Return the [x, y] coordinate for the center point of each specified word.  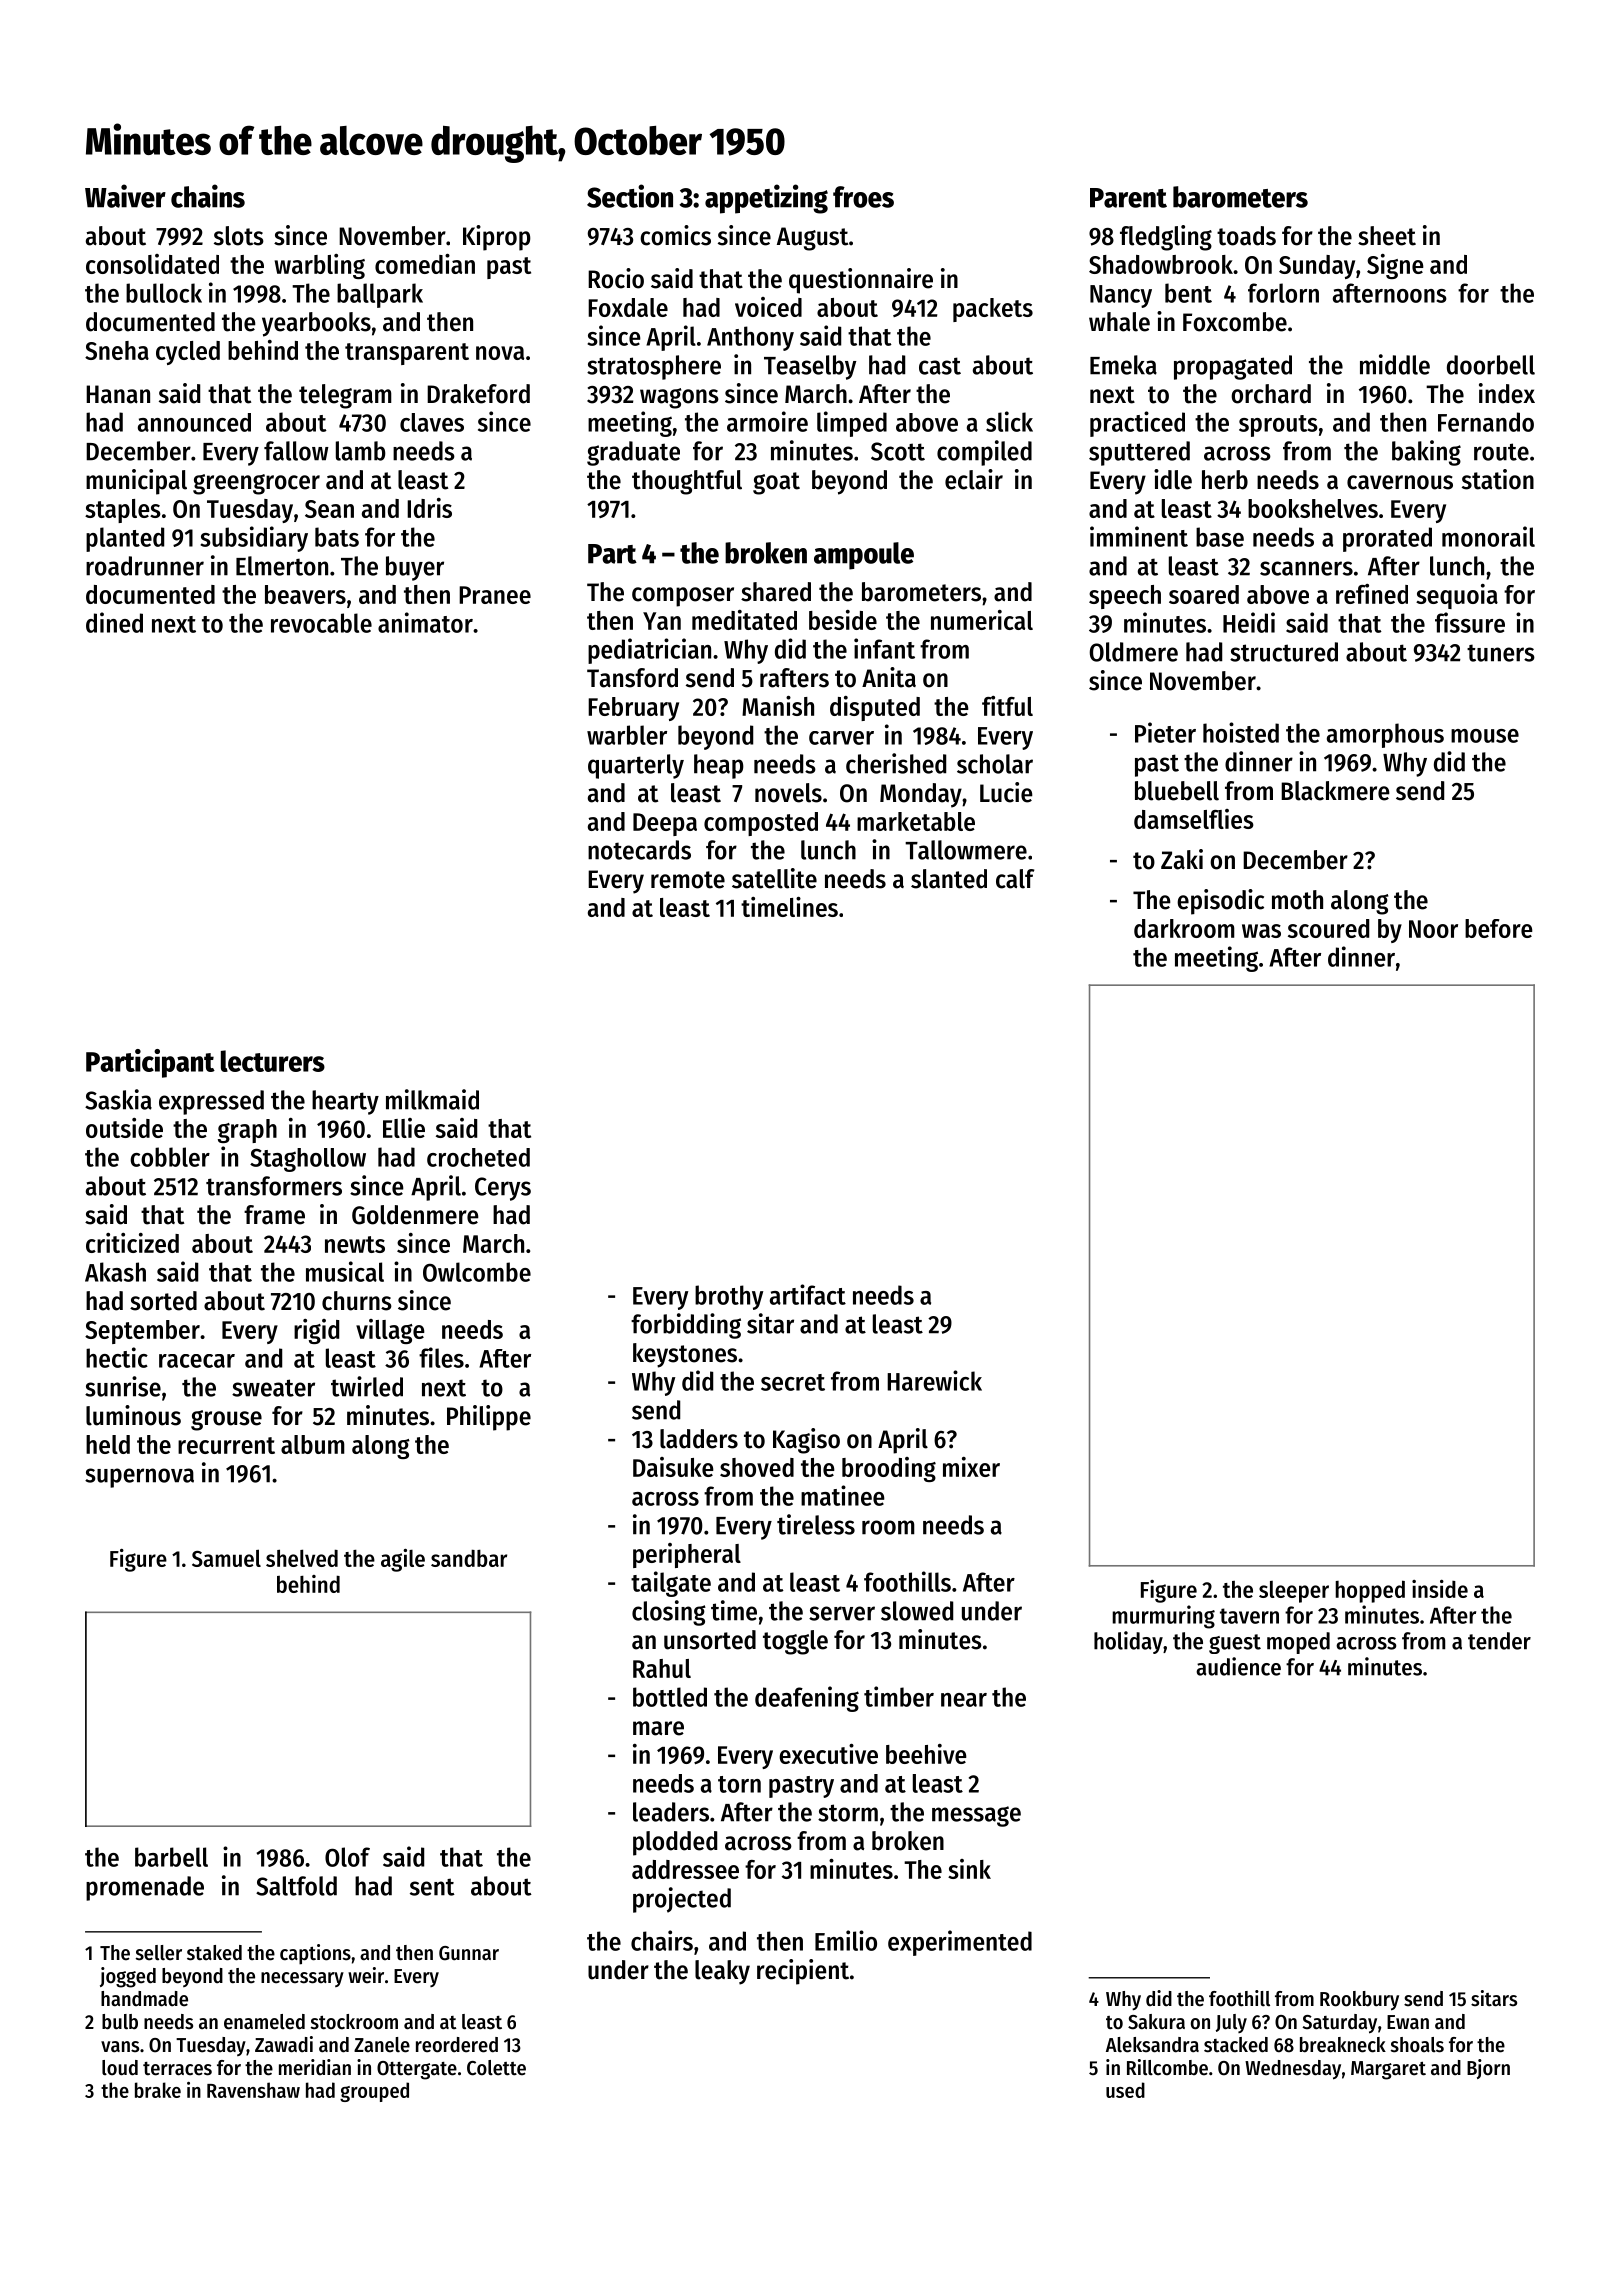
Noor [1433, 929]
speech [1125, 597]
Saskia [118, 1099]
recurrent [226, 1445]
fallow [296, 451]
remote [688, 880]
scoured [1328, 928]
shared [776, 592]
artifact [808, 1294]
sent [432, 1887]
